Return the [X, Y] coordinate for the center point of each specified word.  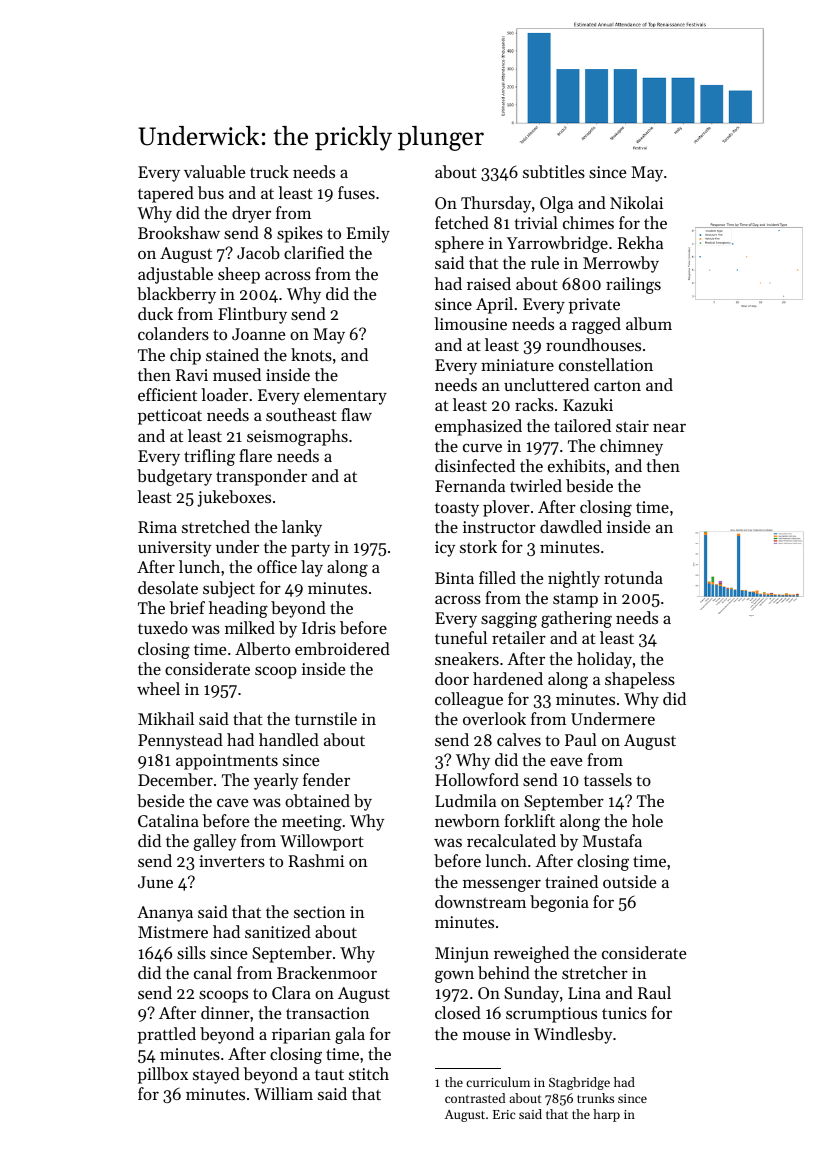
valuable [214, 171]
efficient [167, 394]
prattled [167, 1035]
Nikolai [636, 202]
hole [647, 820]
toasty [457, 509]
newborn [467, 820]
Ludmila [465, 800]
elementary [345, 396]
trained [571, 881]
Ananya [165, 914]
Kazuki [588, 404]
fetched [462, 222]
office [277, 566]
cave [232, 802]
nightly [574, 579]
